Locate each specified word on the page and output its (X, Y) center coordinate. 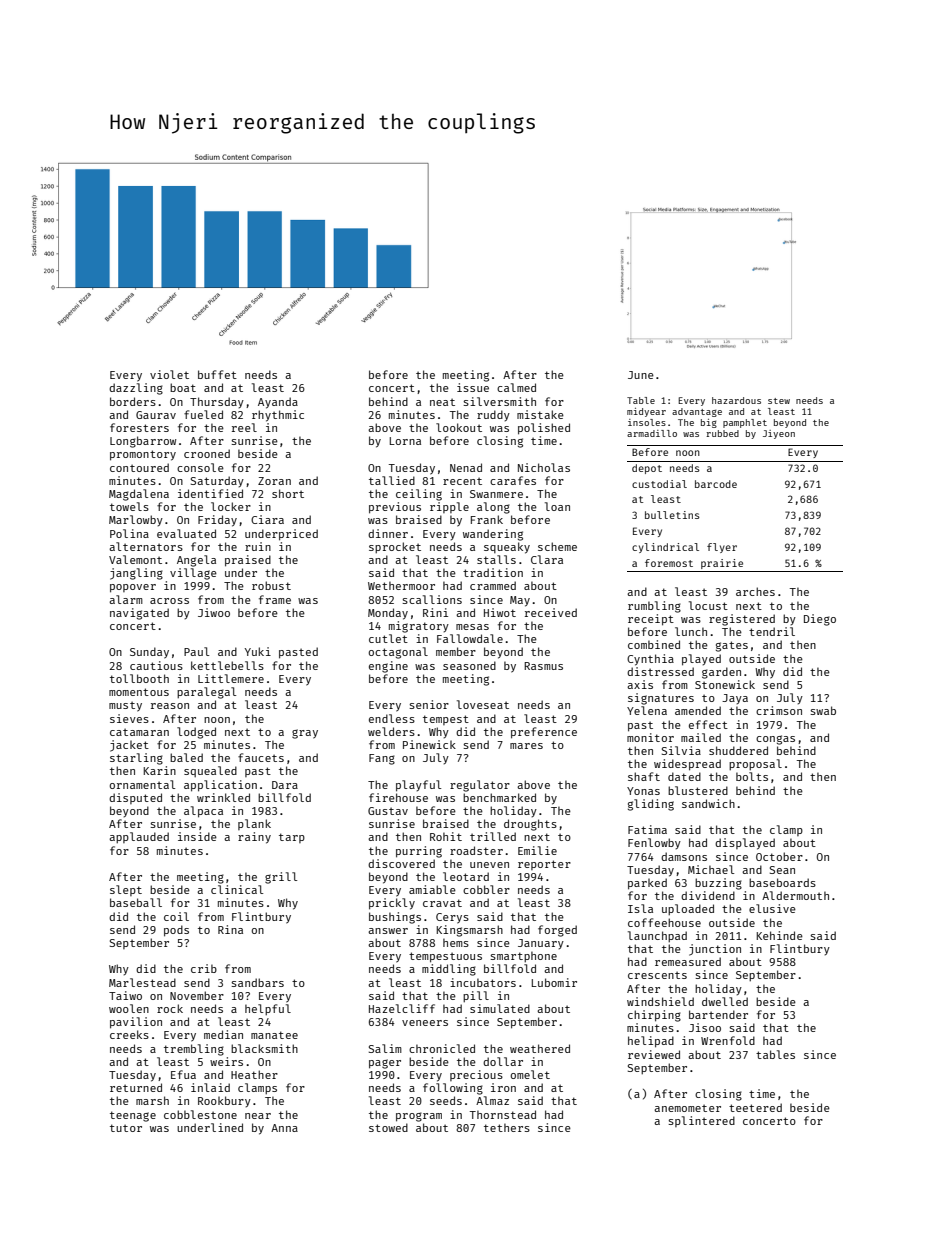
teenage (133, 1116)
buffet (217, 374)
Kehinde (780, 935)
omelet (530, 1074)
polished (544, 429)
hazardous (736, 400)
